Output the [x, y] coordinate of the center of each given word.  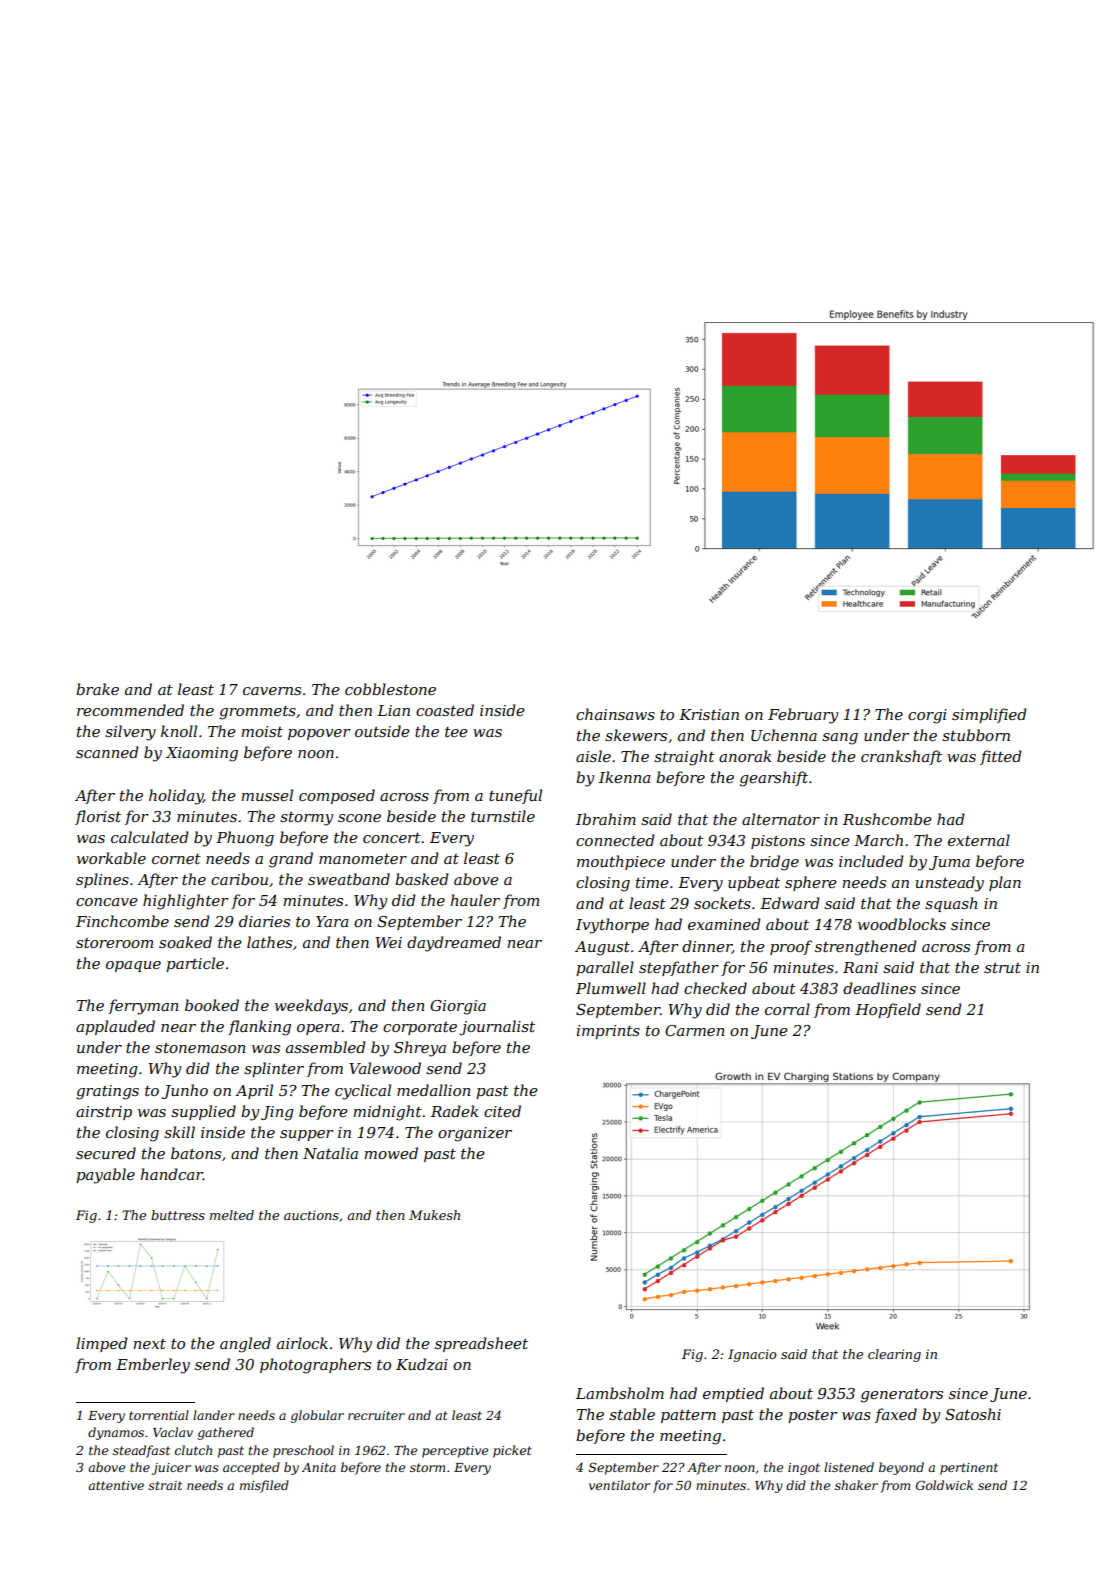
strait [165, 1485]
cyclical [363, 1092]
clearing [894, 1355]
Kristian [709, 714]
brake [97, 689]
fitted [1001, 757]
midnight [387, 1113]
